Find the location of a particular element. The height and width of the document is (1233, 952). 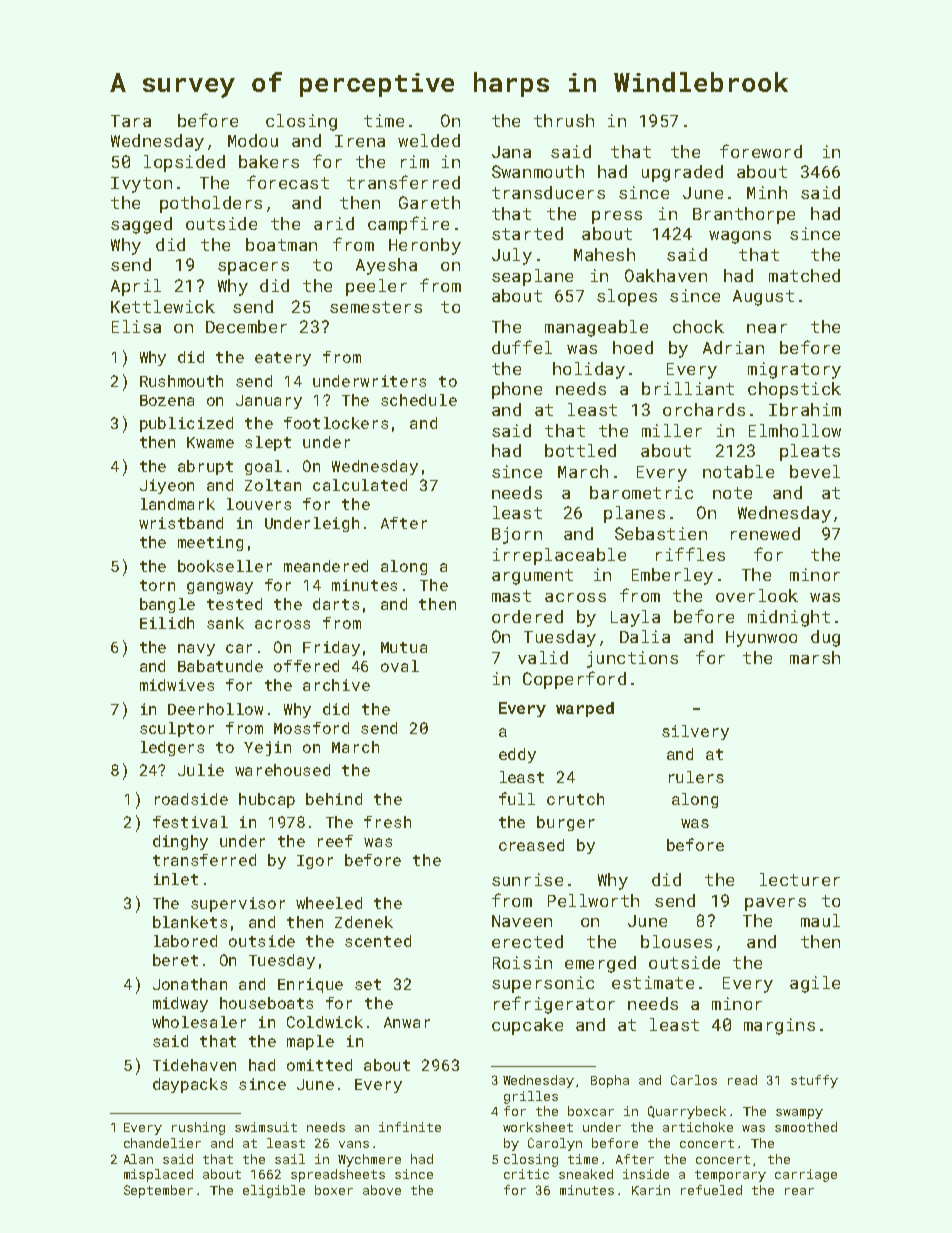

foreword is located at coordinates (761, 151).
